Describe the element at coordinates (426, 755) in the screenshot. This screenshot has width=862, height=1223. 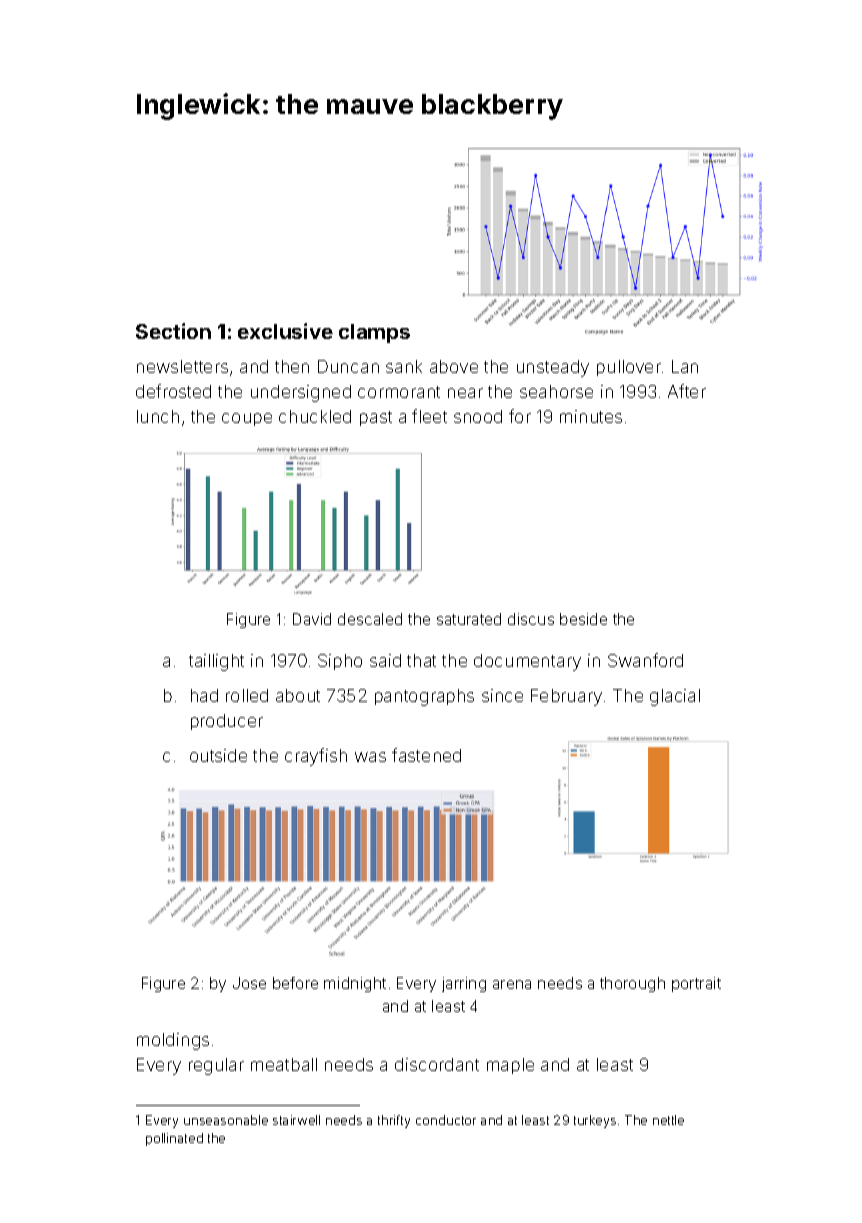
I see `fastened` at that location.
